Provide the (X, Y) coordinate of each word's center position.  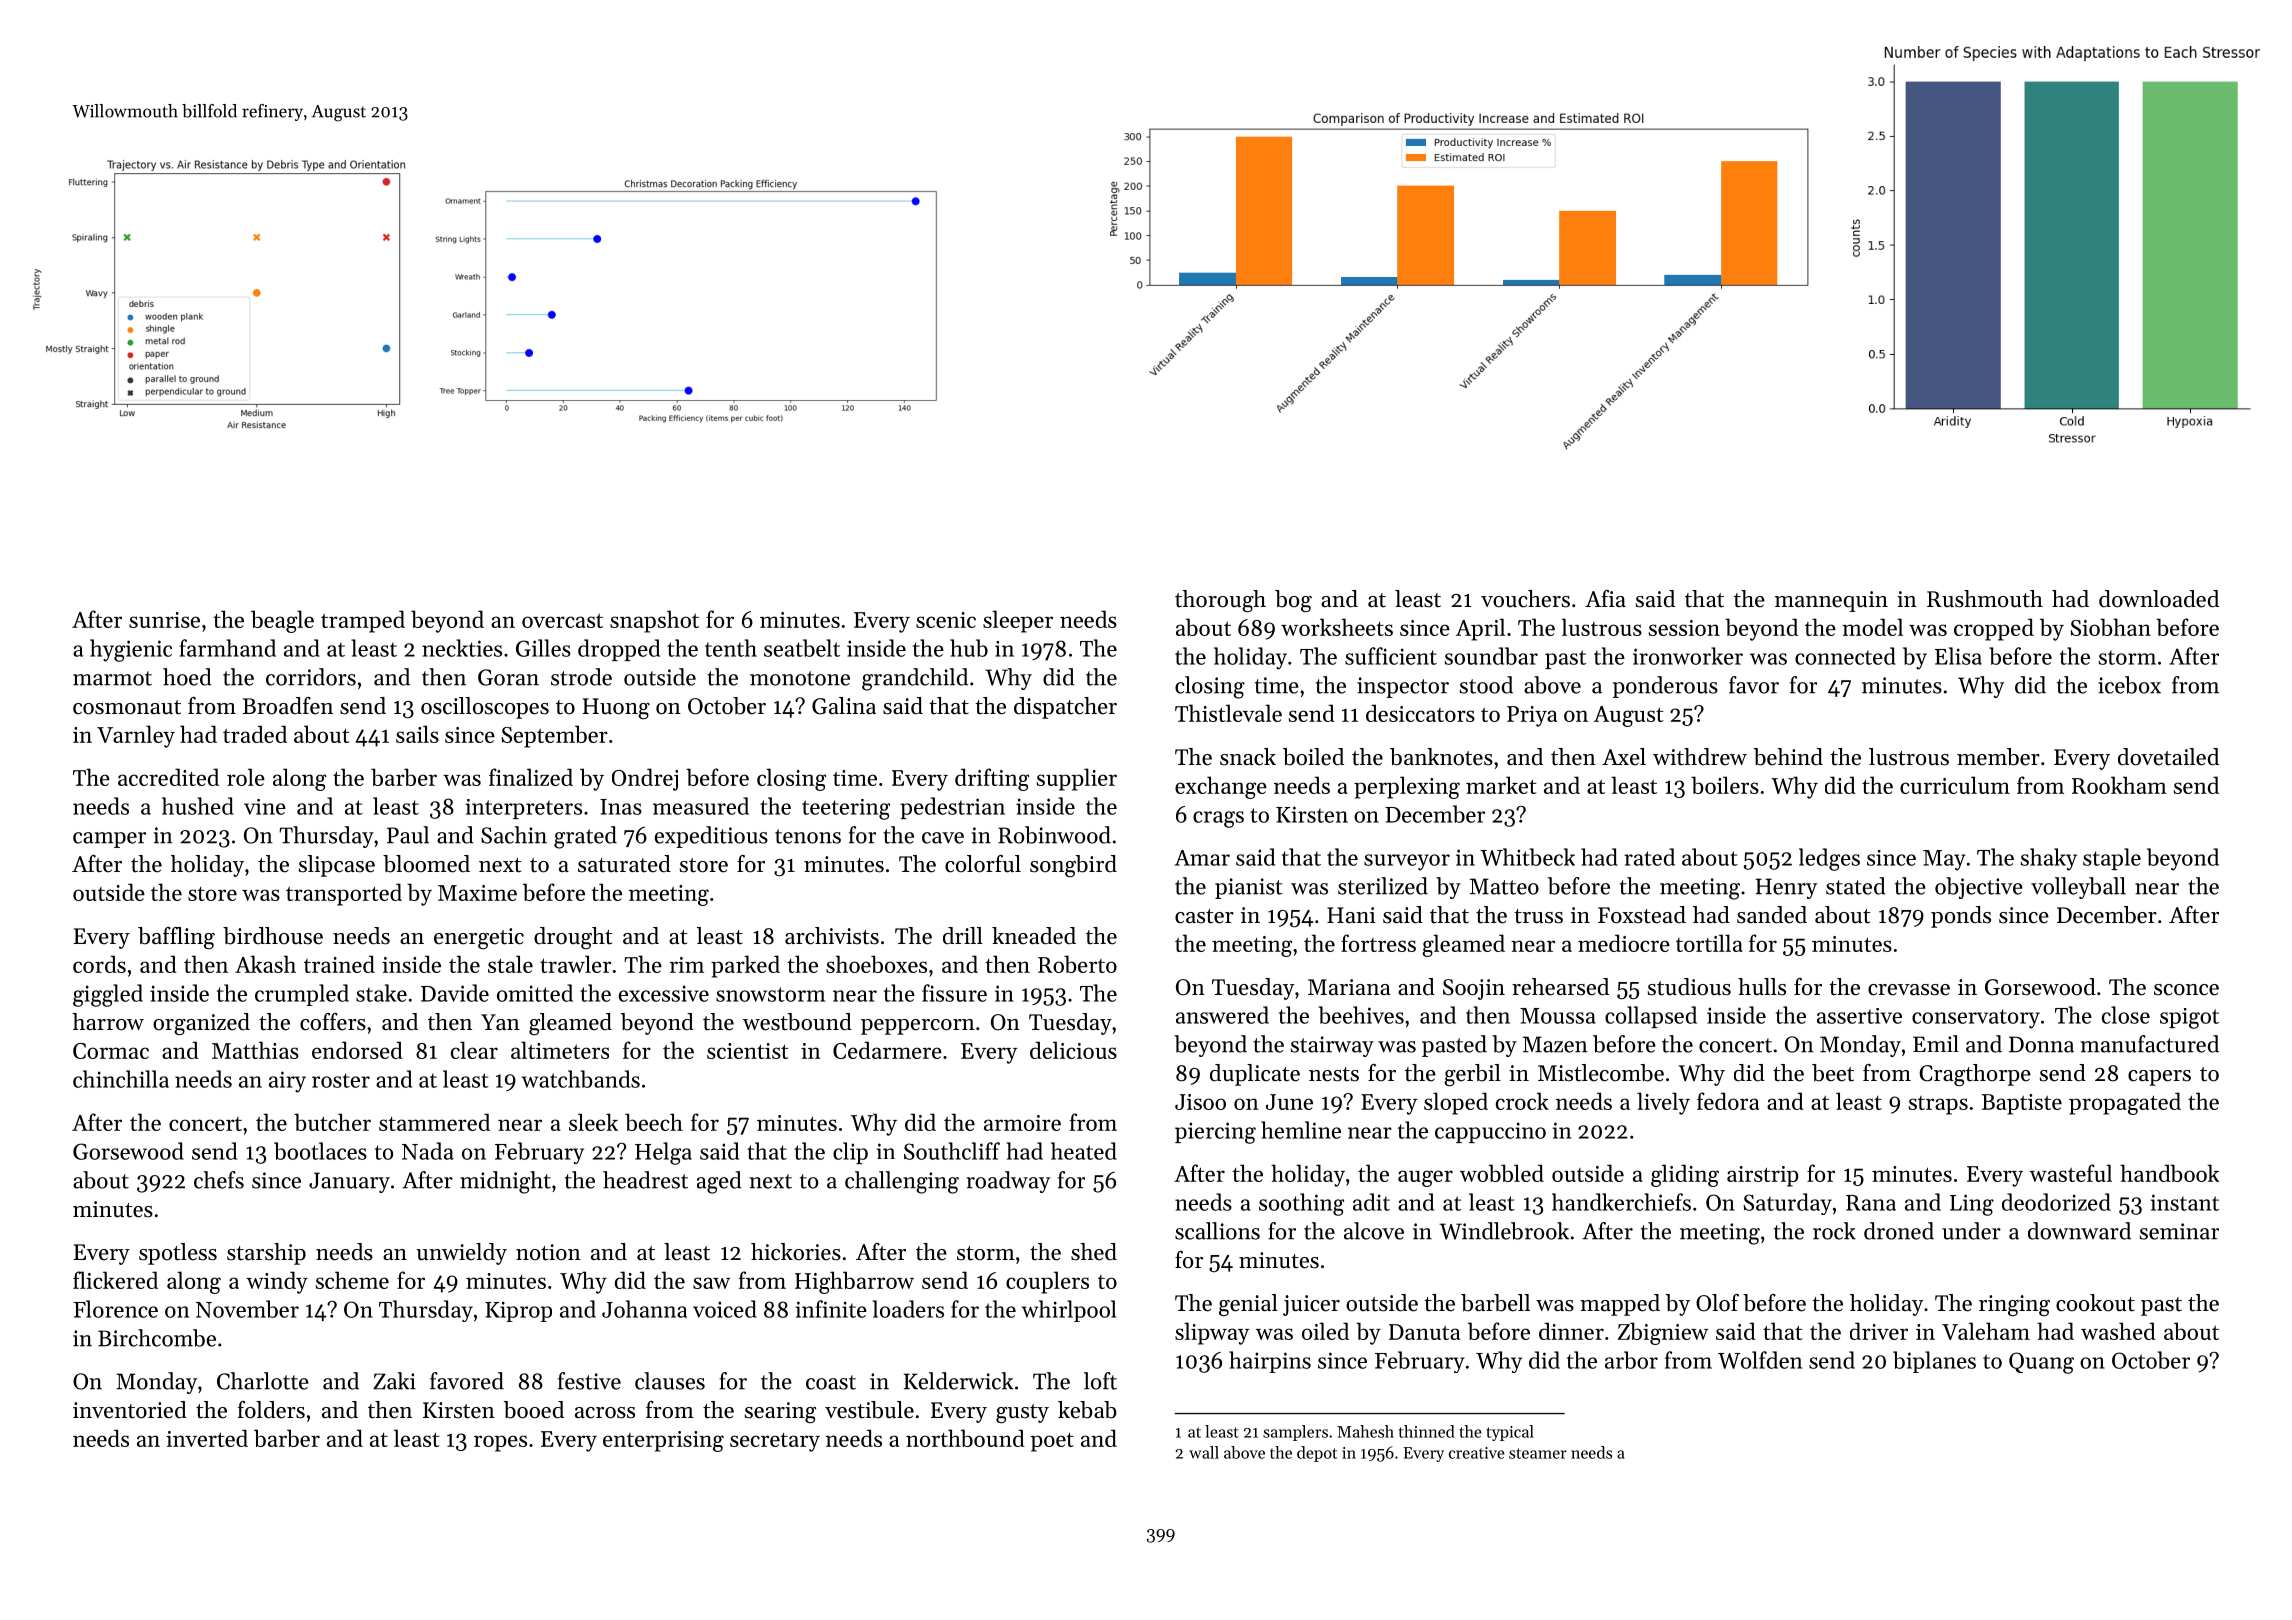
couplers (1047, 1282)
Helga (663, 1153)
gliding (1685, 1175)
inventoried (130, 1410)
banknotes (1441, 757)
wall (1204, 1452)
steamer (1538, 1453)
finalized (531, 777)
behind (1788, 757)
